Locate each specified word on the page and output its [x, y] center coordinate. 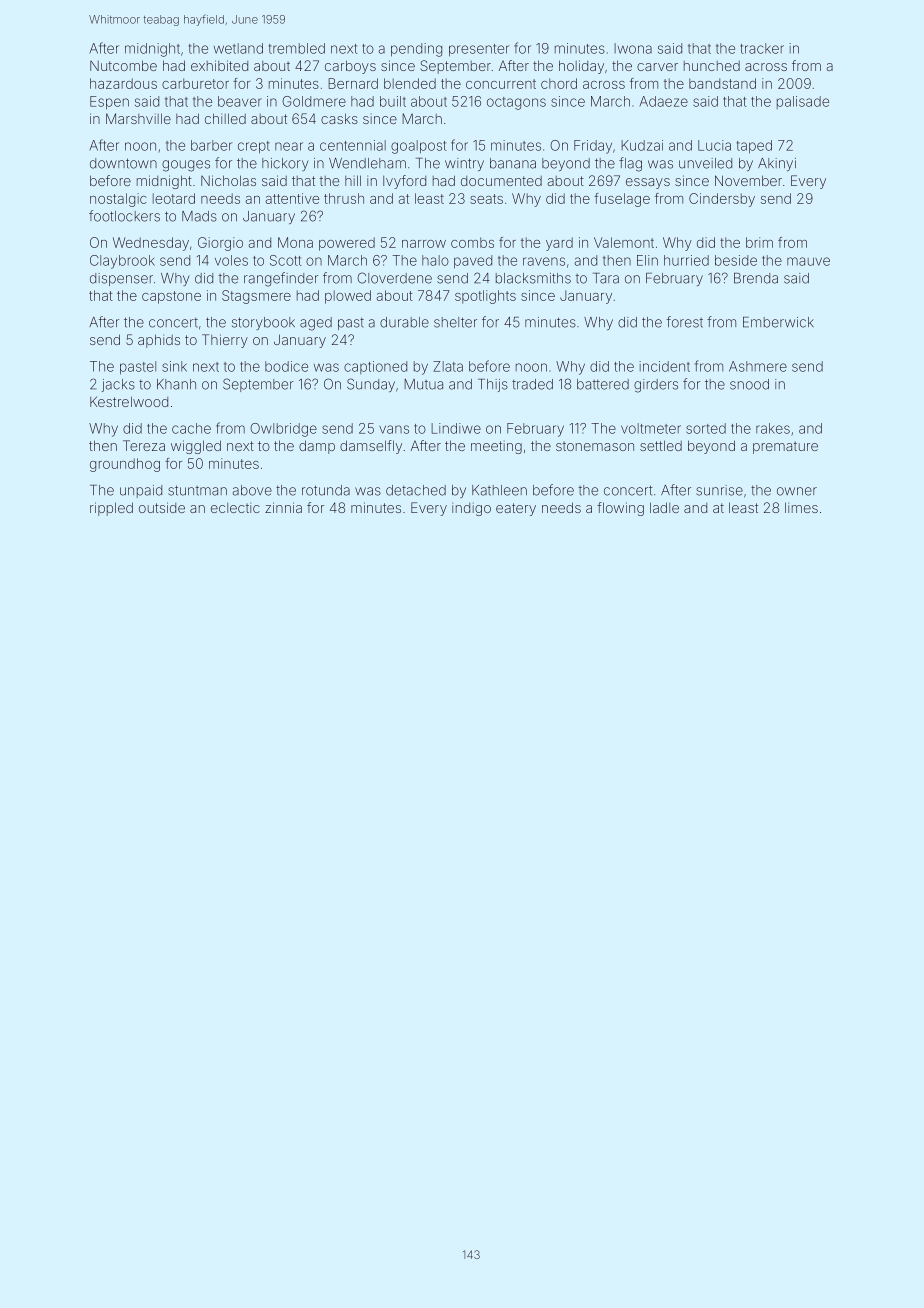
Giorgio [220, 244]
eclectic [235, 507]
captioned [375, 367]
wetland [238, 48]
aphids [159, 341]
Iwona [633, 48]
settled [661, 445]
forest [685, 322]
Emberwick [778, 322]
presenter [479, 50]
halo [435, 260]
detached [416, 490]
